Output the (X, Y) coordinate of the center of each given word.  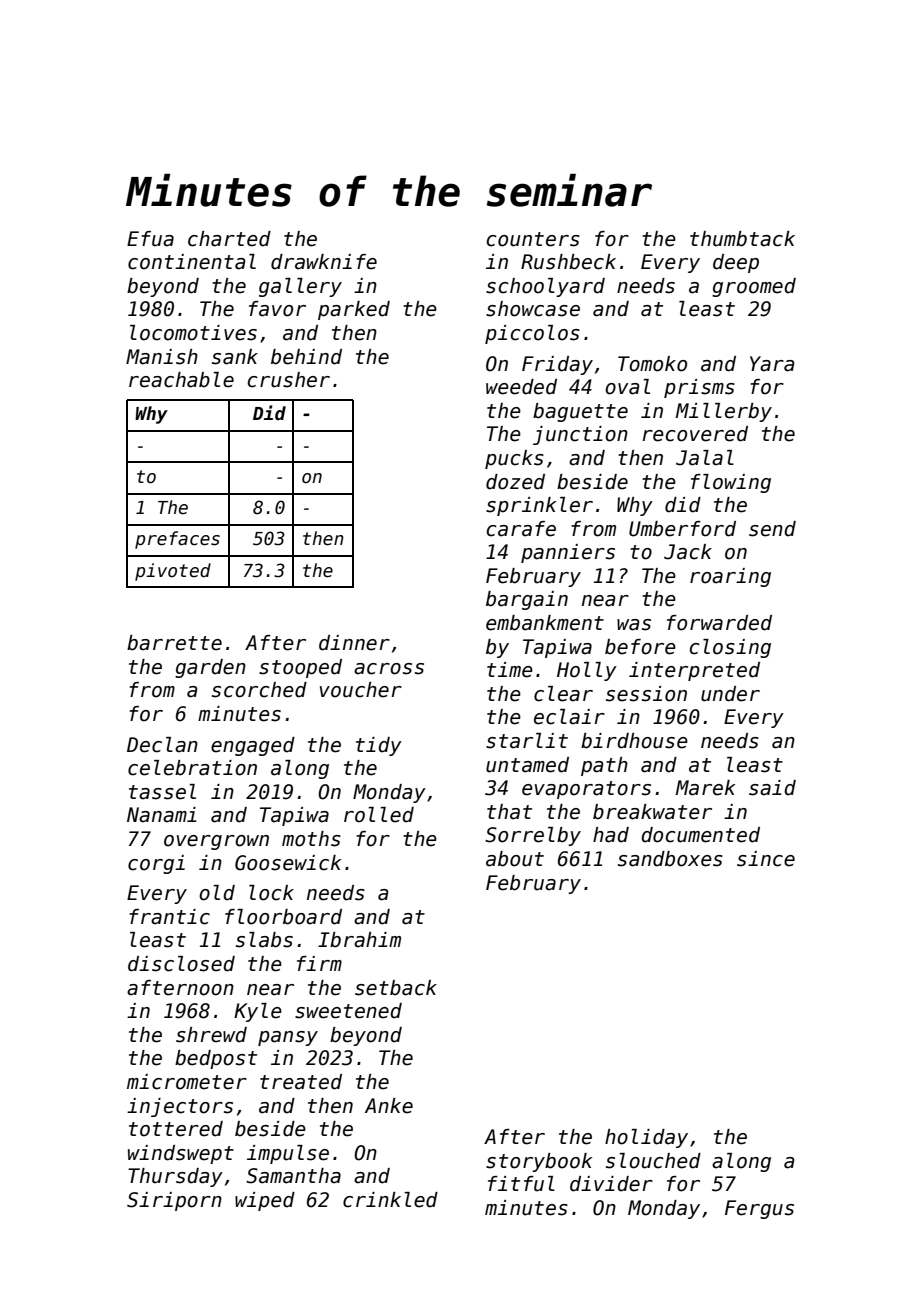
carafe (521, 529)
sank (235, 357)
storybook (539, 1162)
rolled (379, 815)
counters (533, 239)
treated (301, 1082)
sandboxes (670, 859)
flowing (731, 483)
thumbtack (742, 239)
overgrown (216, 842)
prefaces (177, 540)
